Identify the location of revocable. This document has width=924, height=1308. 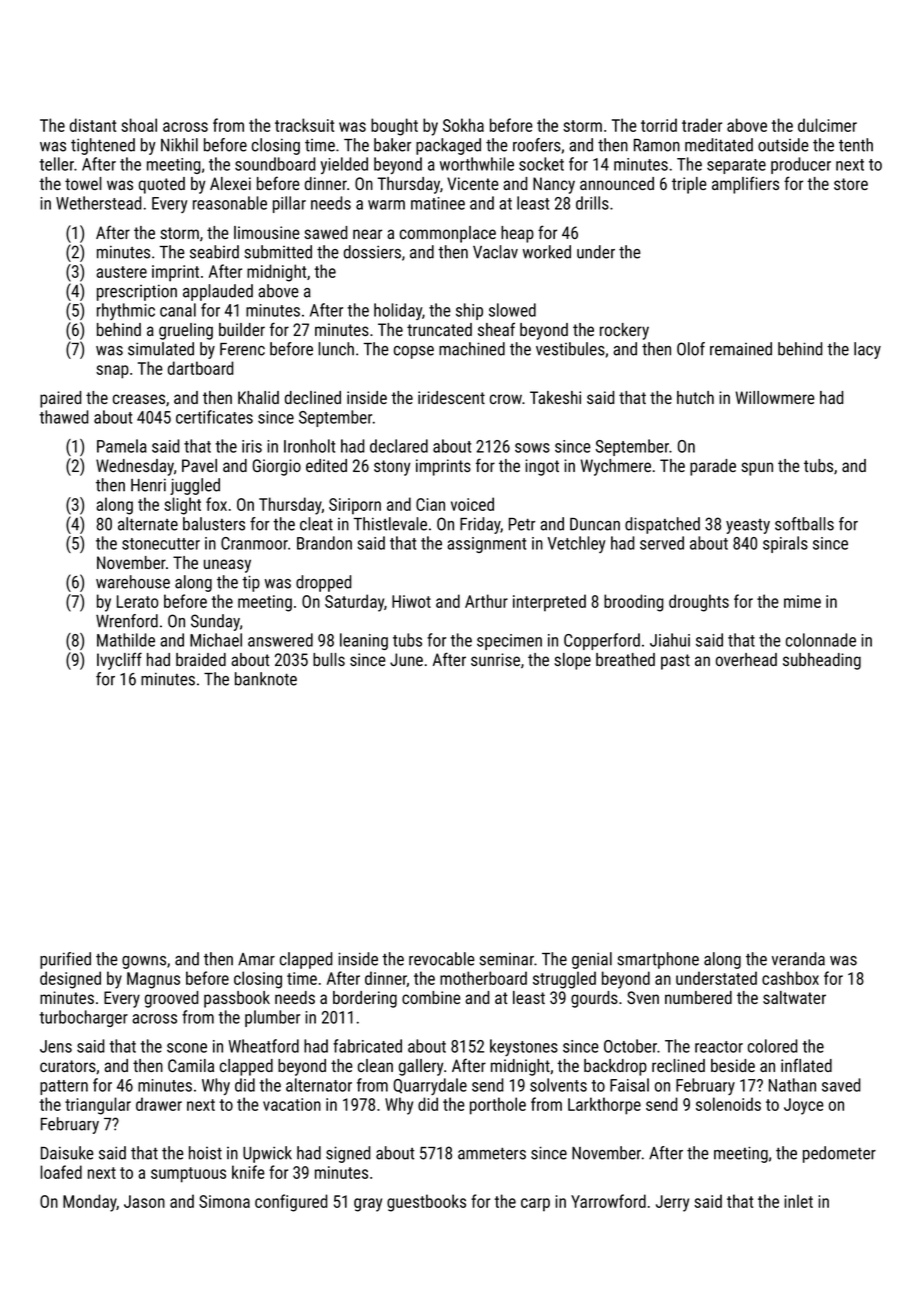
(441, 959).
